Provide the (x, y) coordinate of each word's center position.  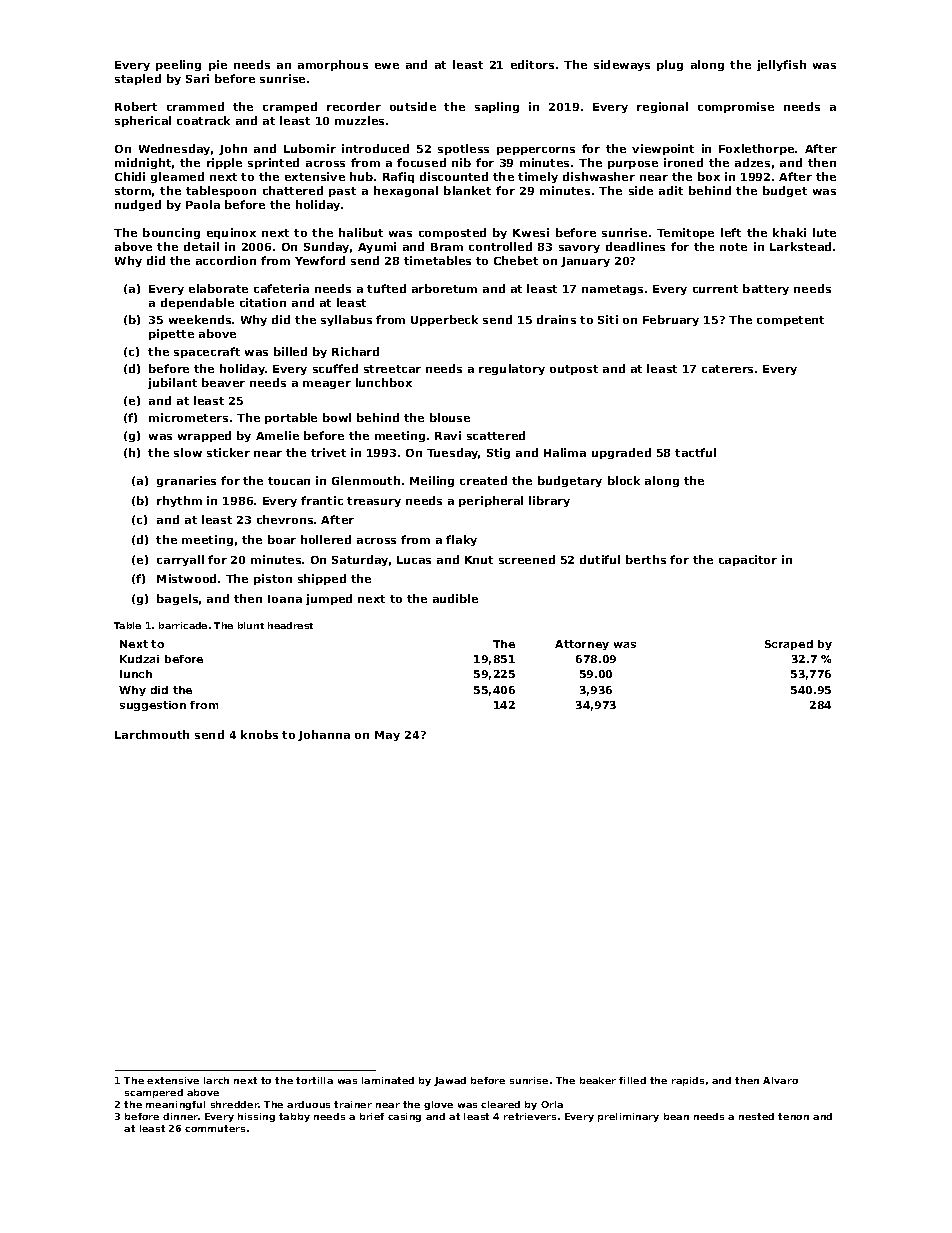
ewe (387, 66)
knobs (259, 734)
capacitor (748, 560)
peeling (178, 65)
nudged (138, 205)
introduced (375, 148)
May (387, 736)
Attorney (582, 645)
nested (756, 1116)
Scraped (789, 645)
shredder (235, 1104)
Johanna (324, 735)
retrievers (530, 1116)
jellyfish (781, 65)
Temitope (685, 233)
